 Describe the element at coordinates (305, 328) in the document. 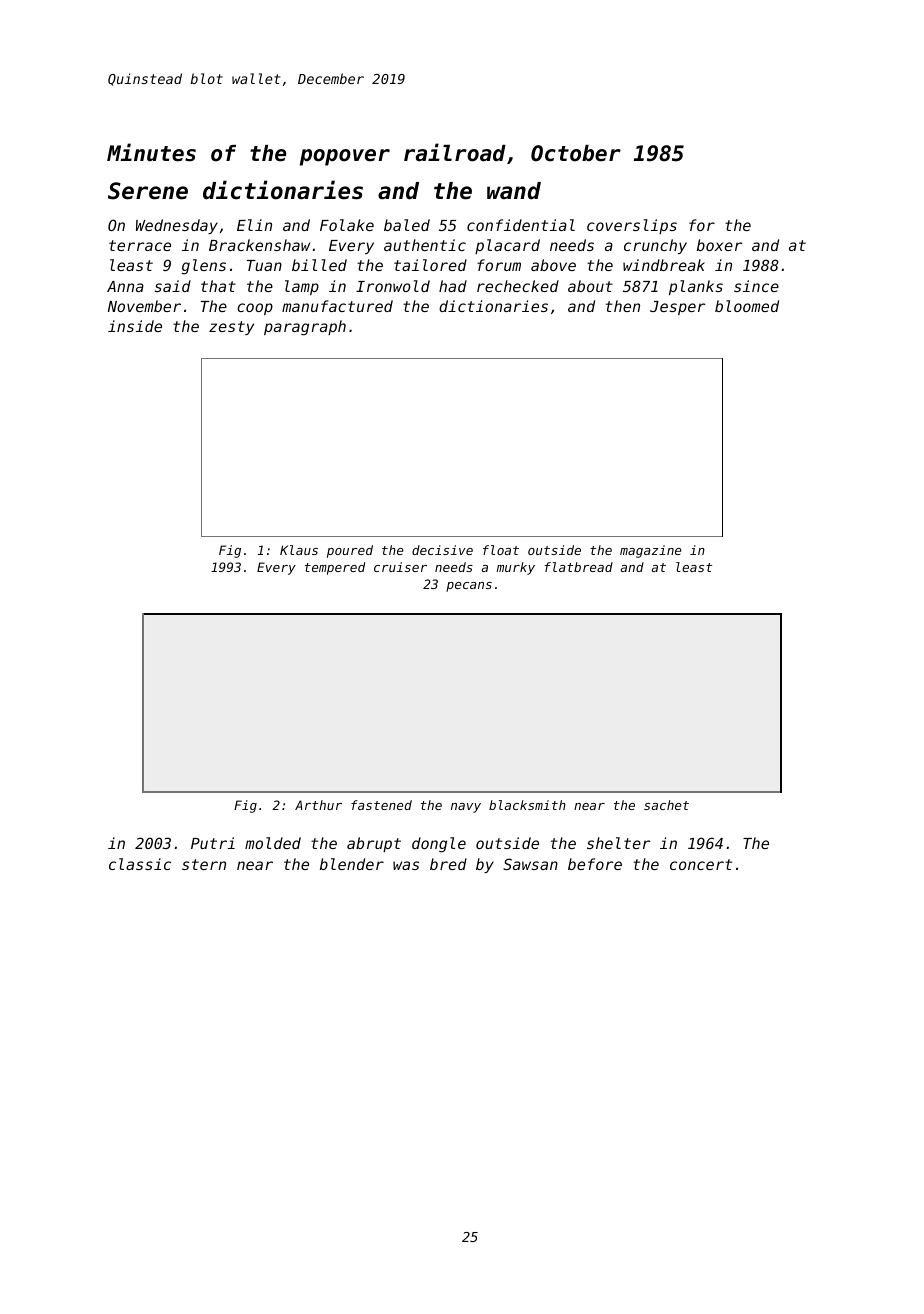

I see `paragraph` at that location.
